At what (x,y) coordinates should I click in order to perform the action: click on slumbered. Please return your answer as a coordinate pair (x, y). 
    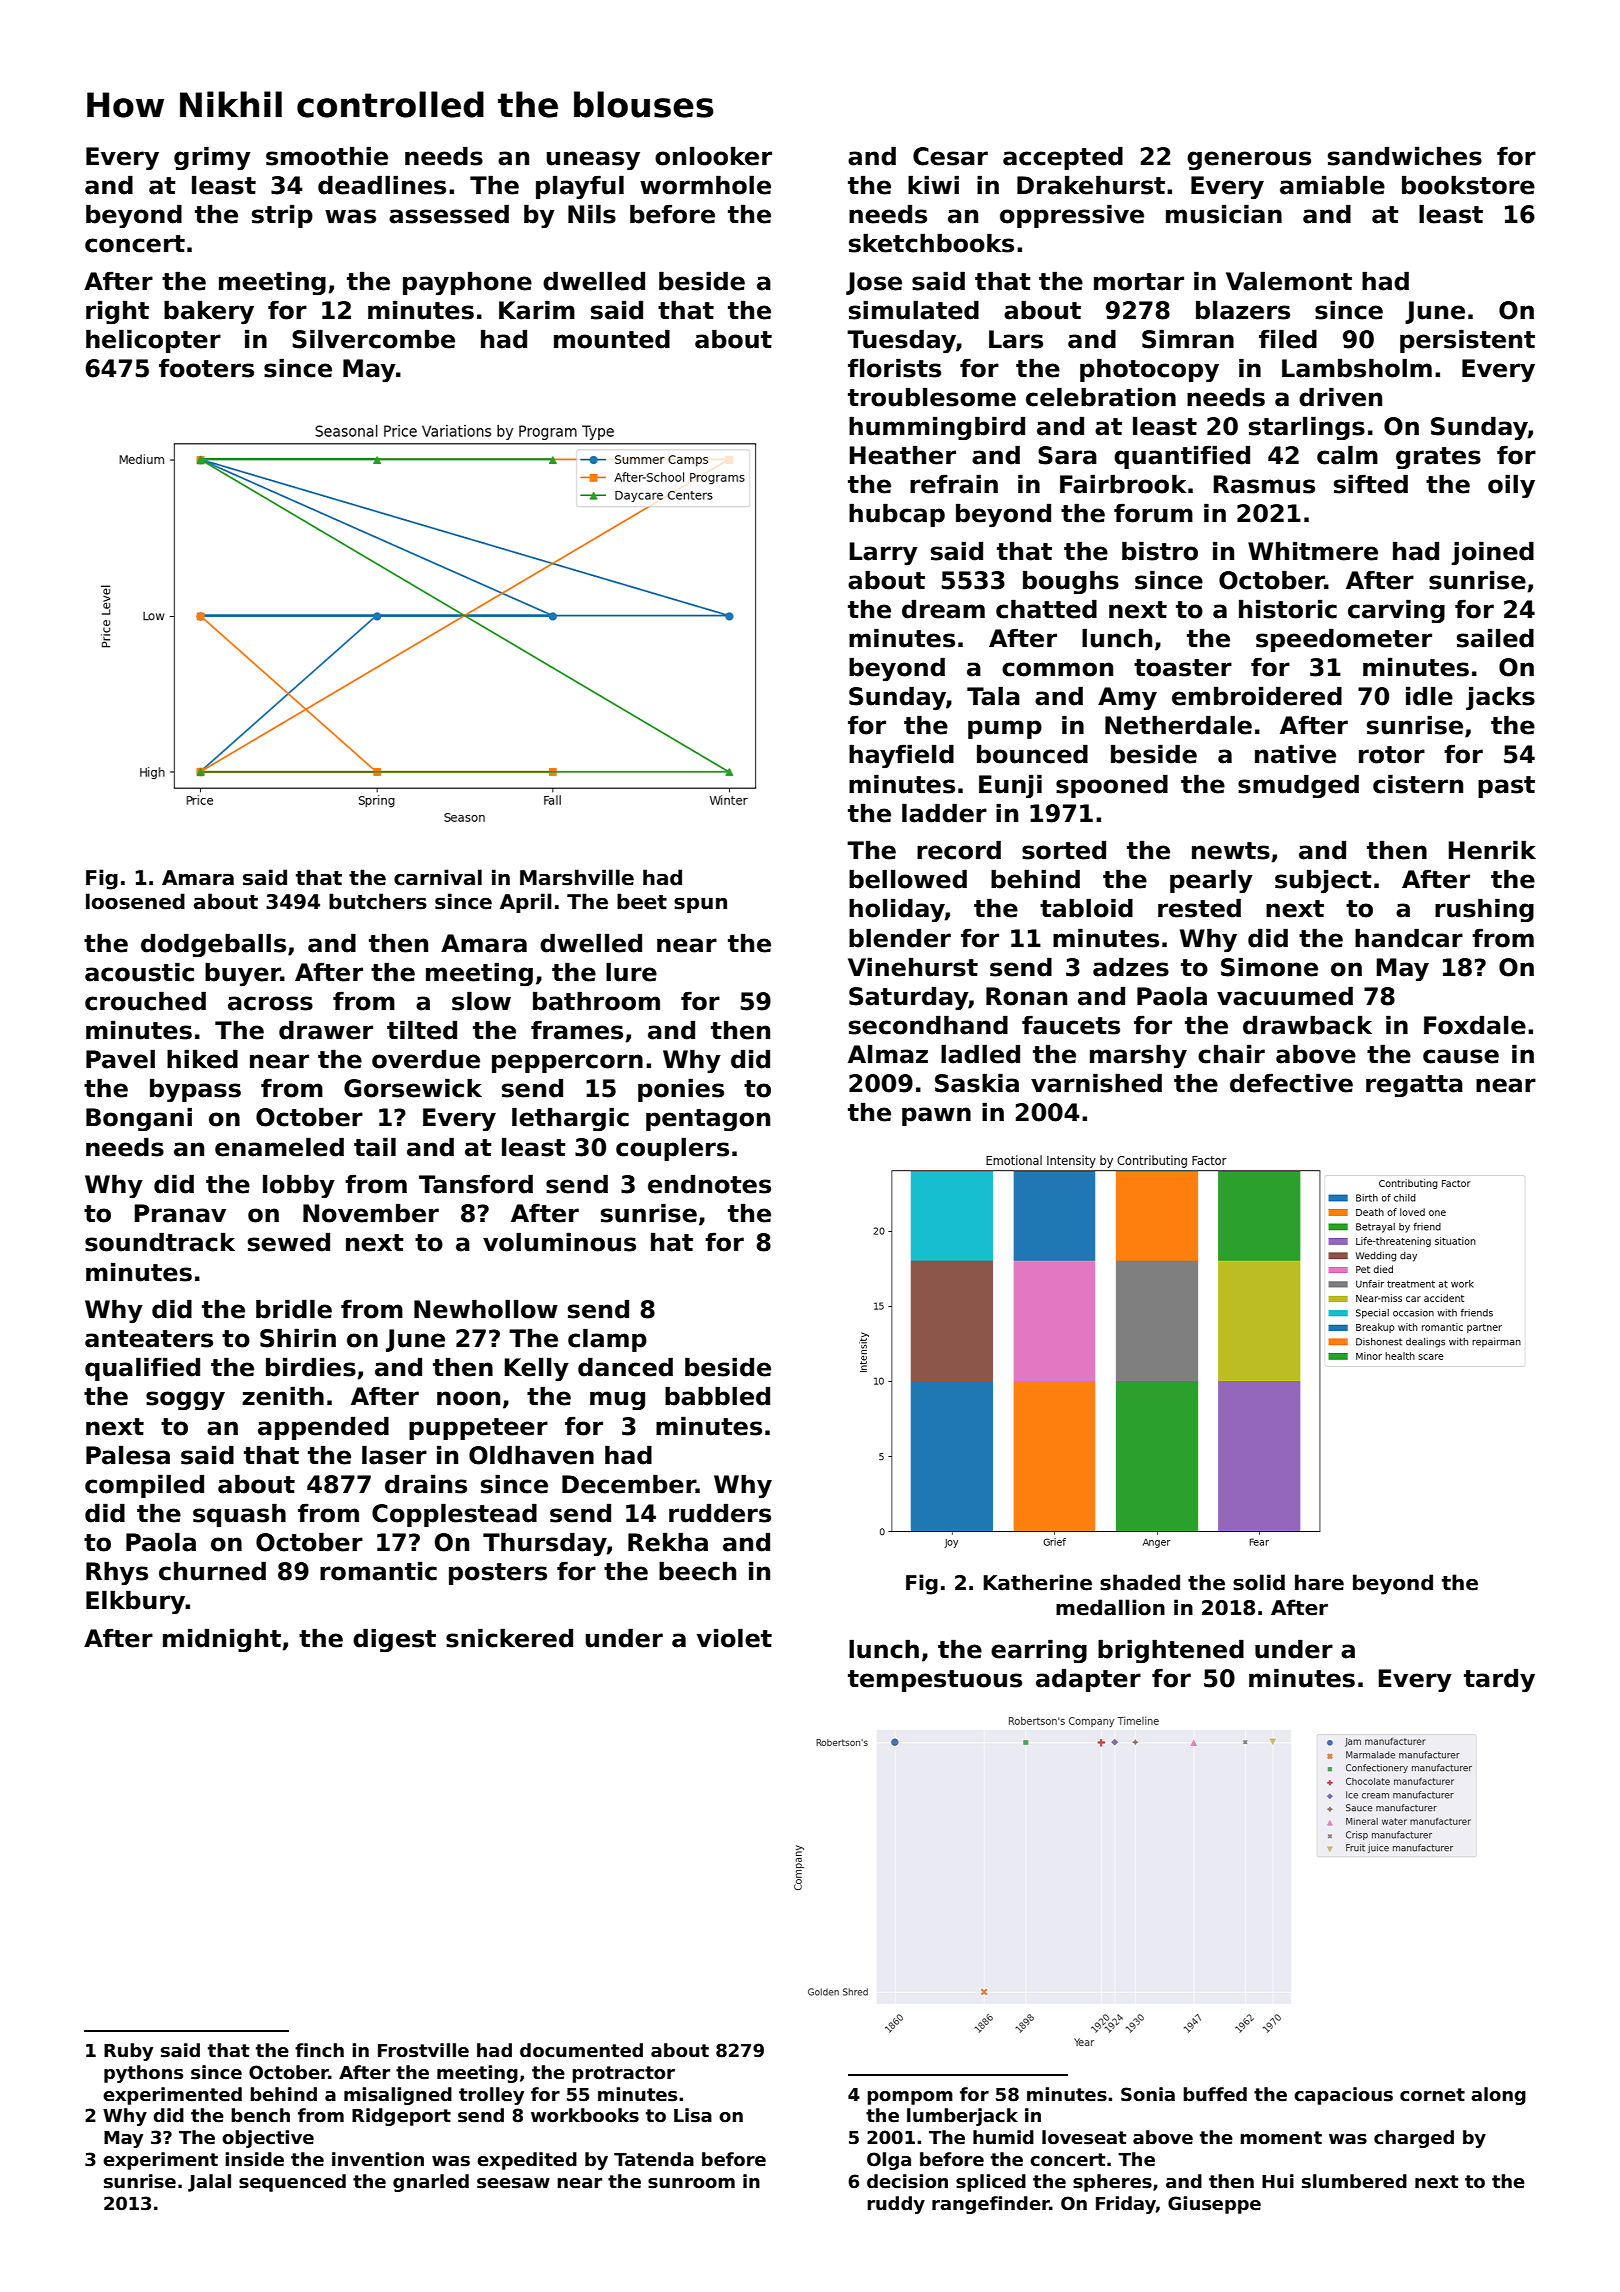
    Looking at the image, I should click on (1354, 2181).
